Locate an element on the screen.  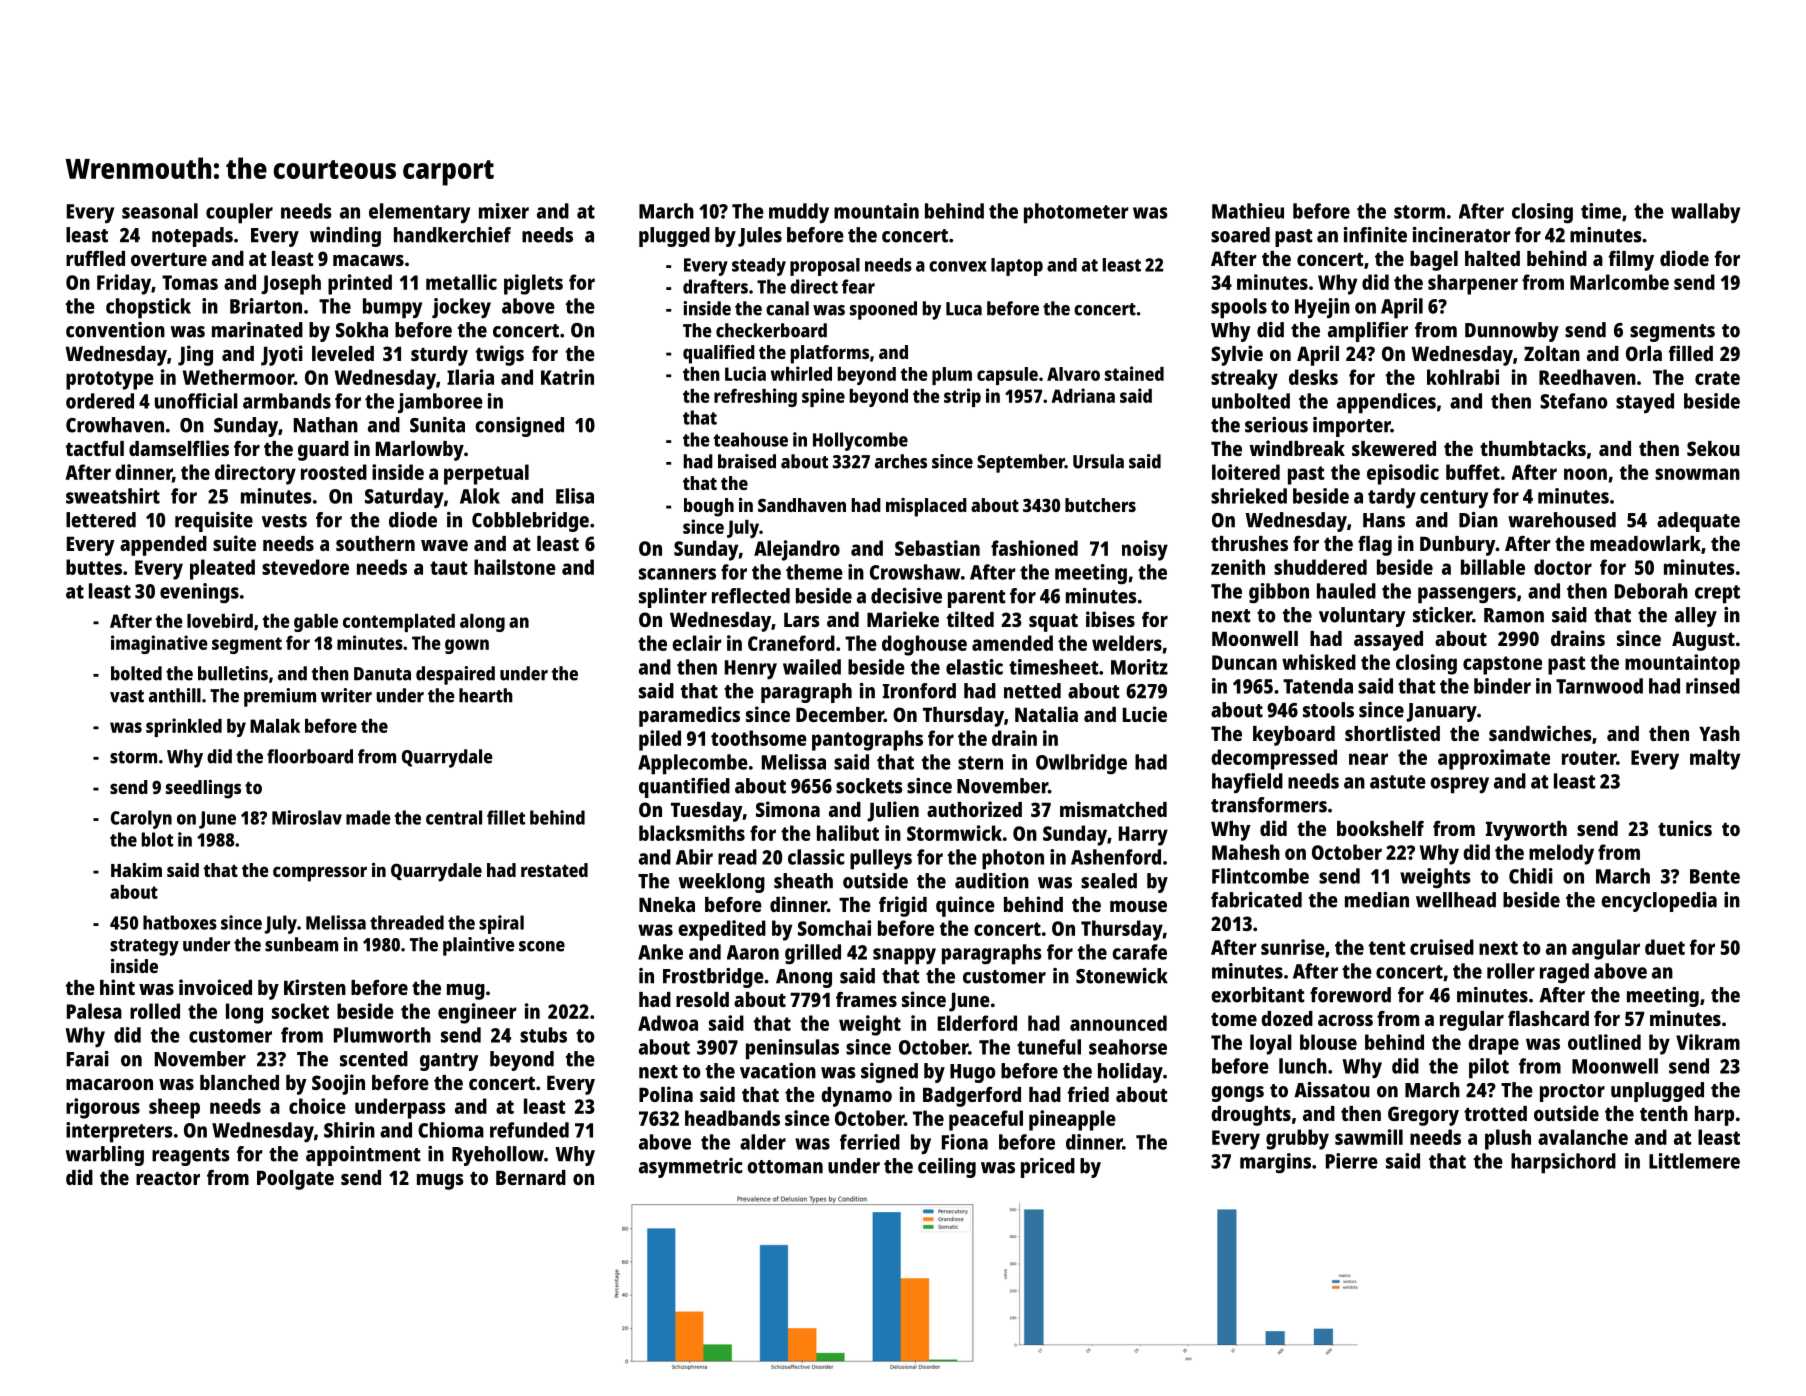
vests is located at coordinates (284, 521).
